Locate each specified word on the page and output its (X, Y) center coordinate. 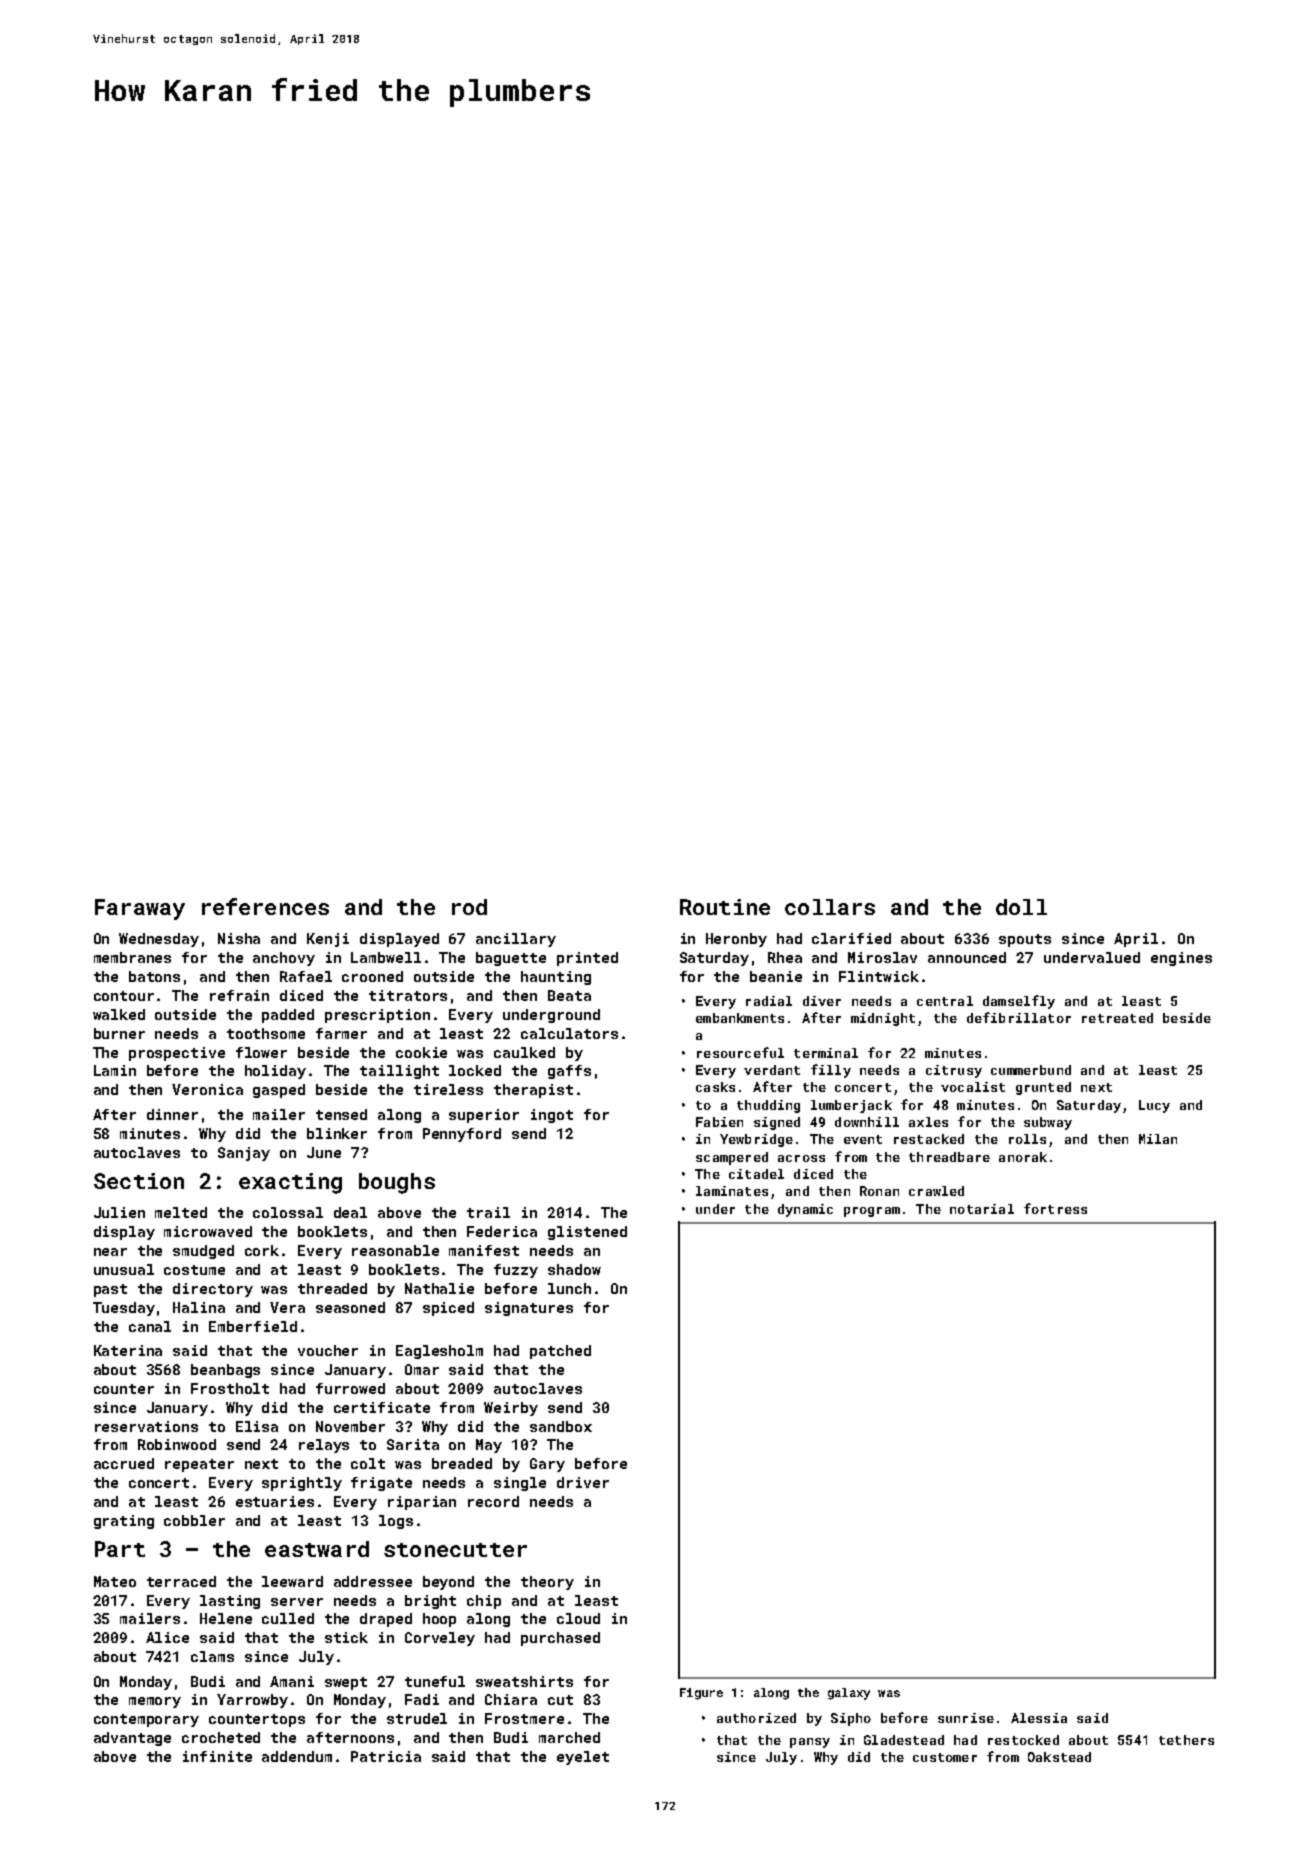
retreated (1117, 1018)
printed (587, 959)
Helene (226, 1618)
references (265, 906)
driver (583, 1482)
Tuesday (124, 1309)
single (520, 1484)
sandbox (561, 1426)
